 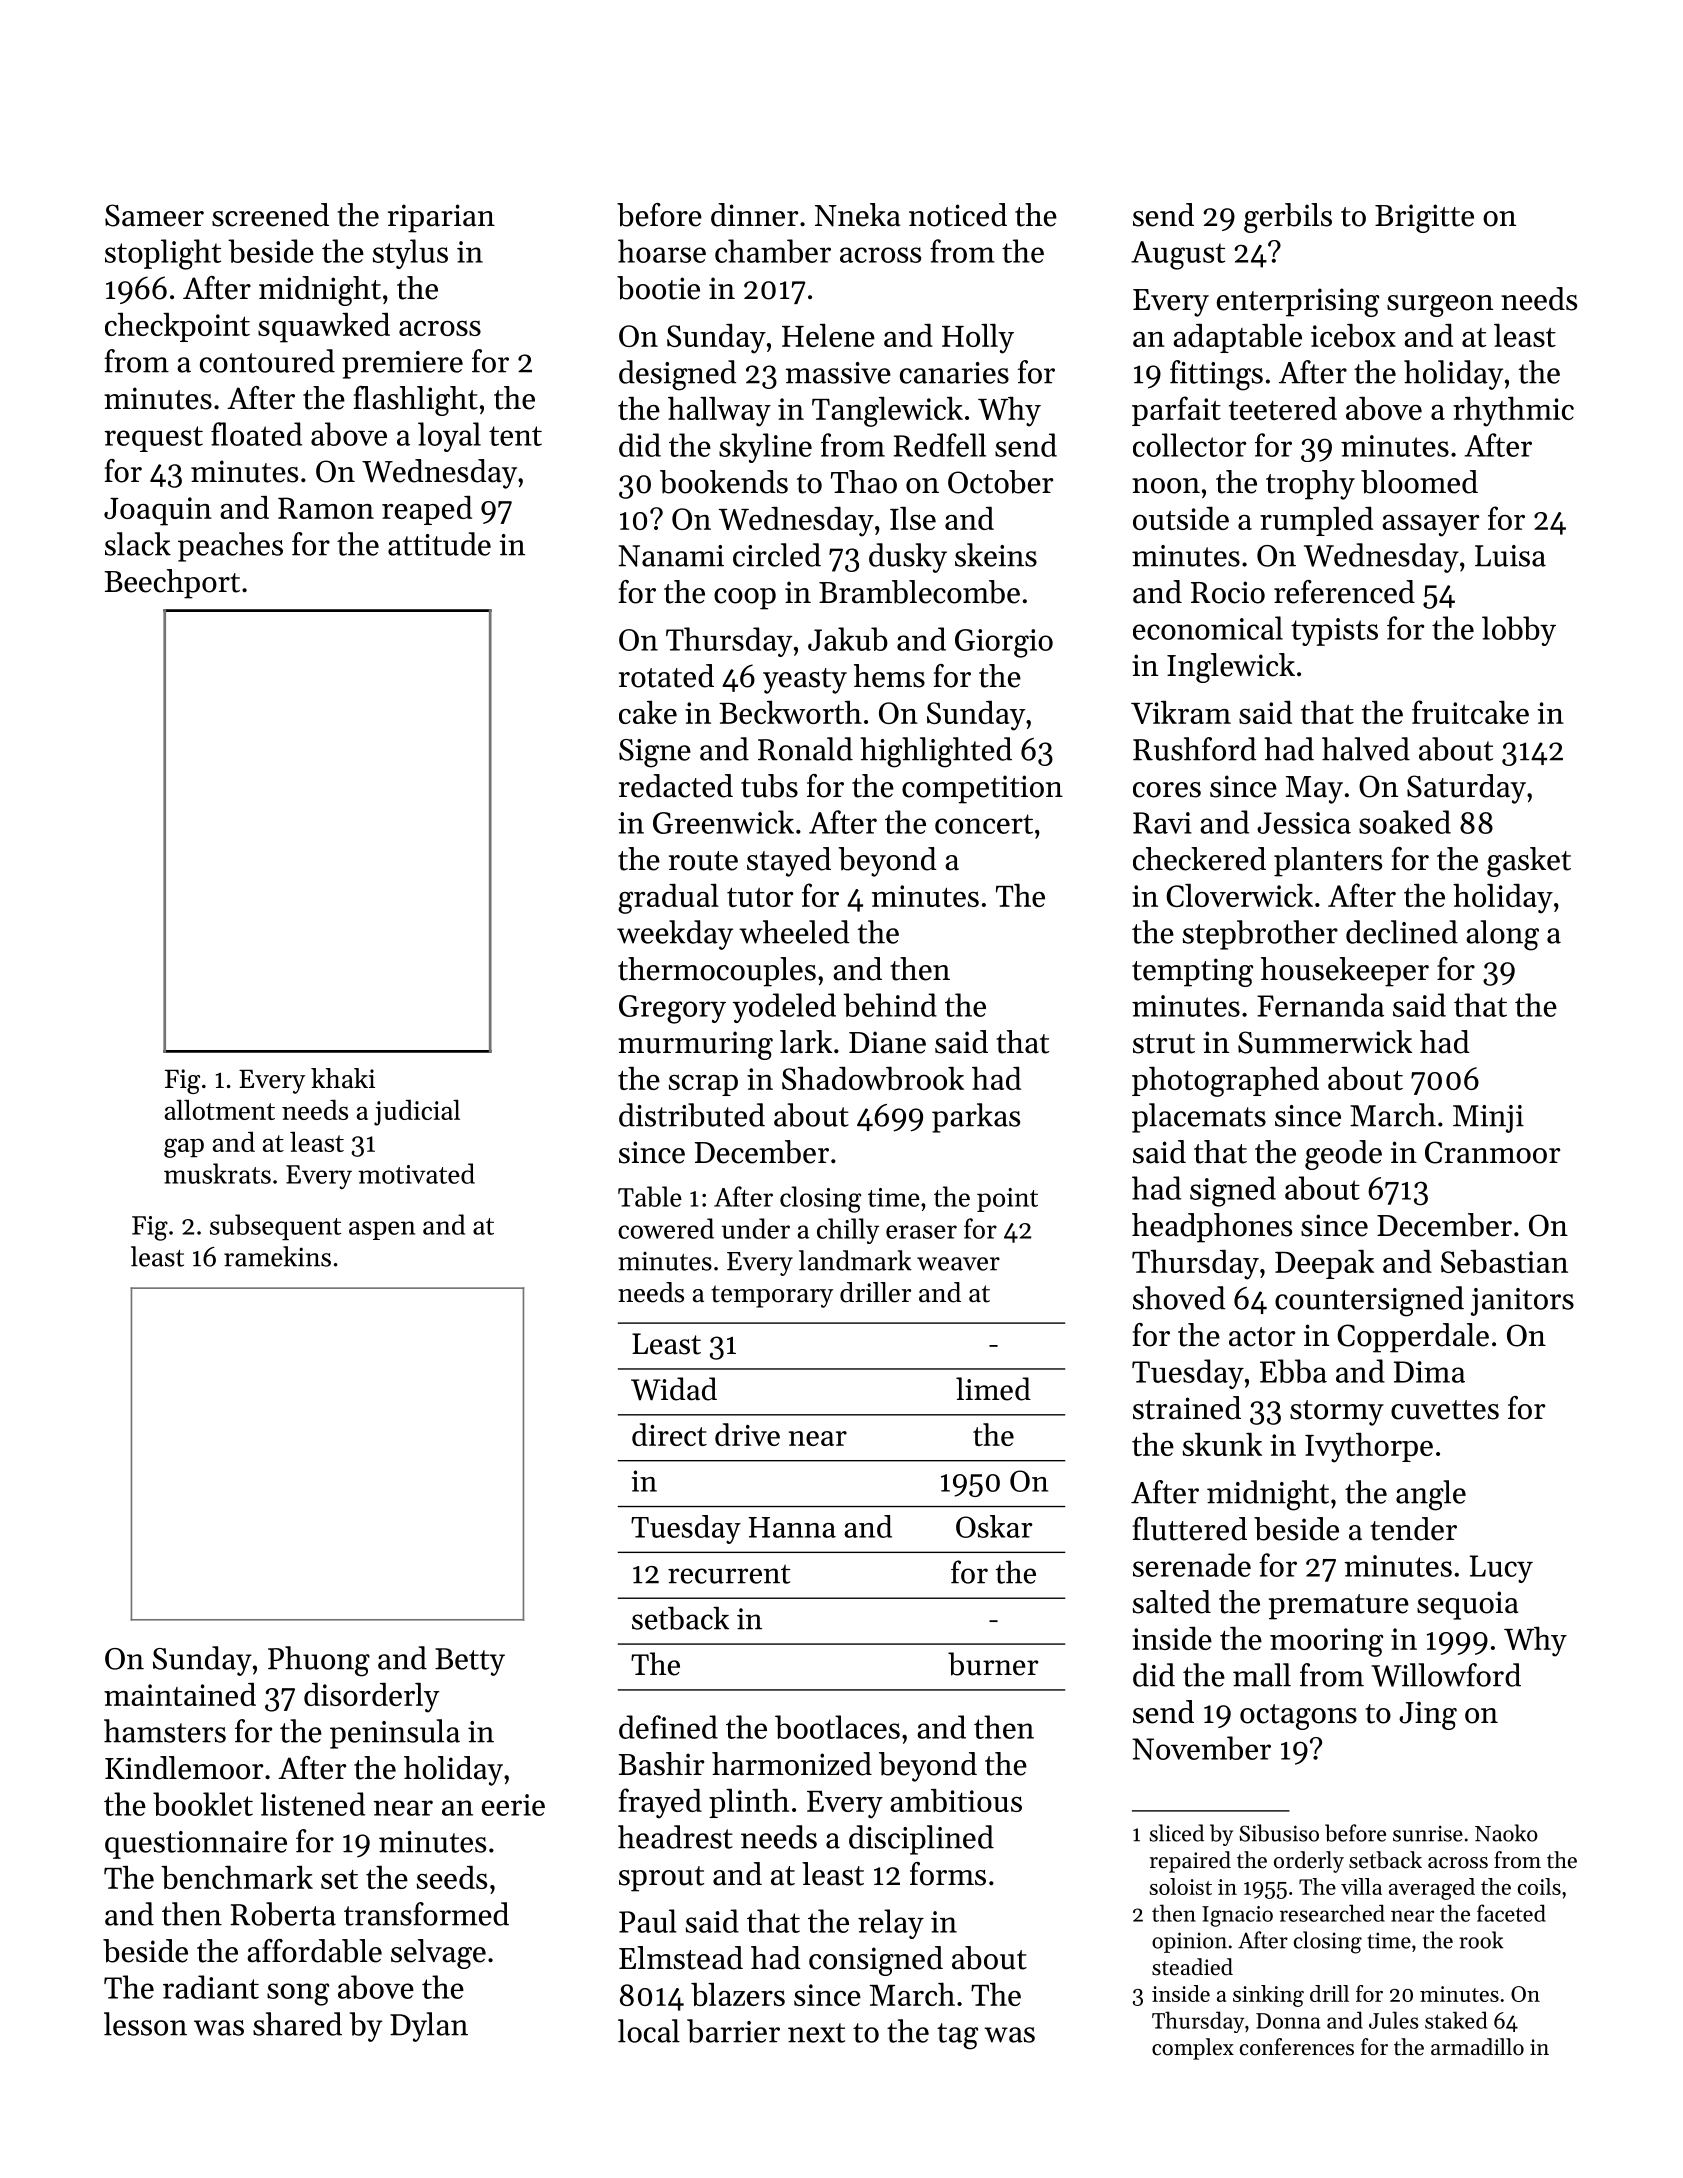 What do you see at coordinates (666, 676) in the page?
I see `rotated` at bounding box center [666, 676].
